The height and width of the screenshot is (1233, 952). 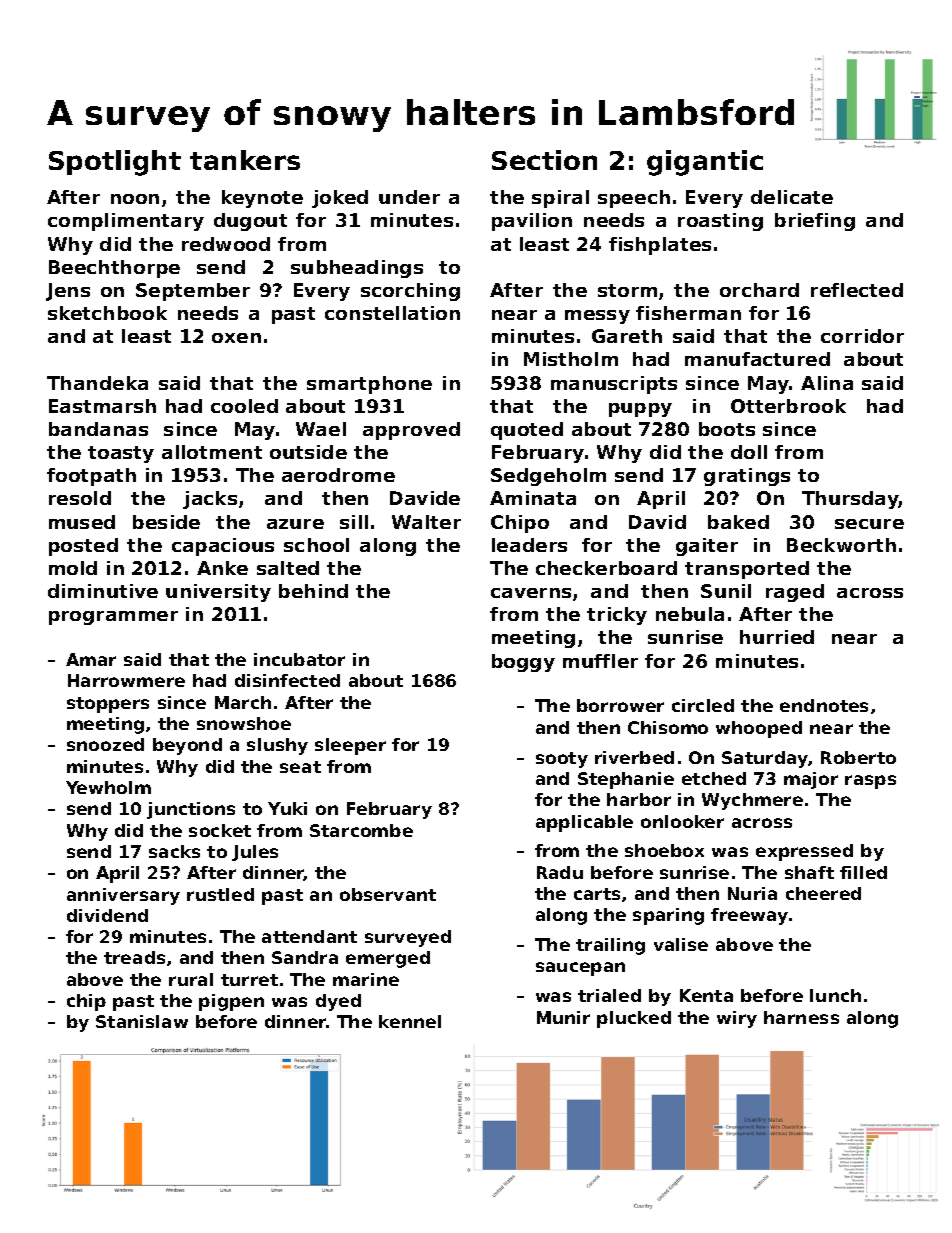 What do you see at coordinates (142, 1021) in the screenshot?
I see `Stanislaw` at bounding box center [142, 1021].
